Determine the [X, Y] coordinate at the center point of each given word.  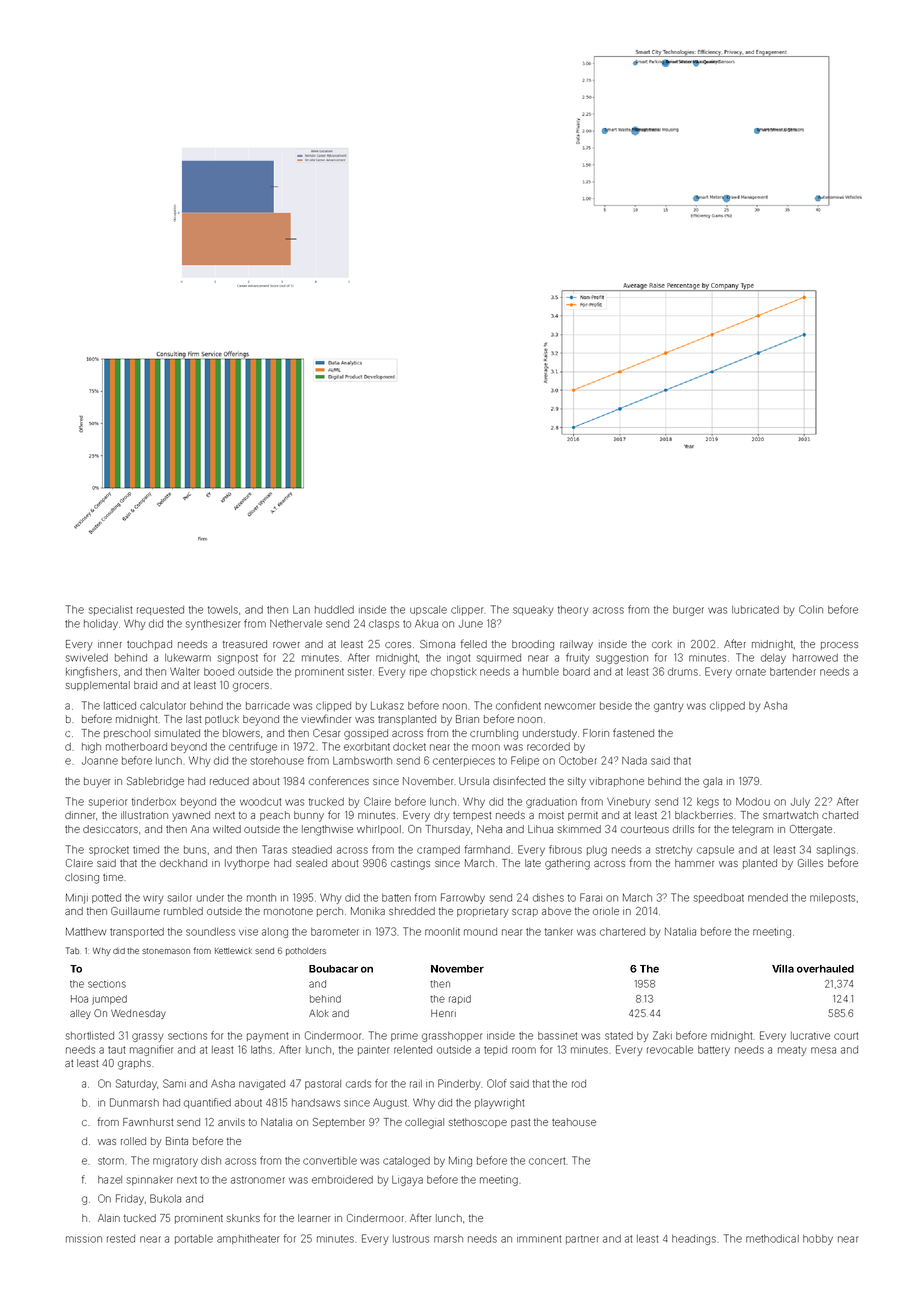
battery [714, 1051]
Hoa [79, 999]
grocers [251, 687]
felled [474, 643]
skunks [243, 1218]
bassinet [557, 1036]
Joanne [100, 761]
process [839, 646]
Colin [811, 609]
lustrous [411, 1239]
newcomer [570, 706]
